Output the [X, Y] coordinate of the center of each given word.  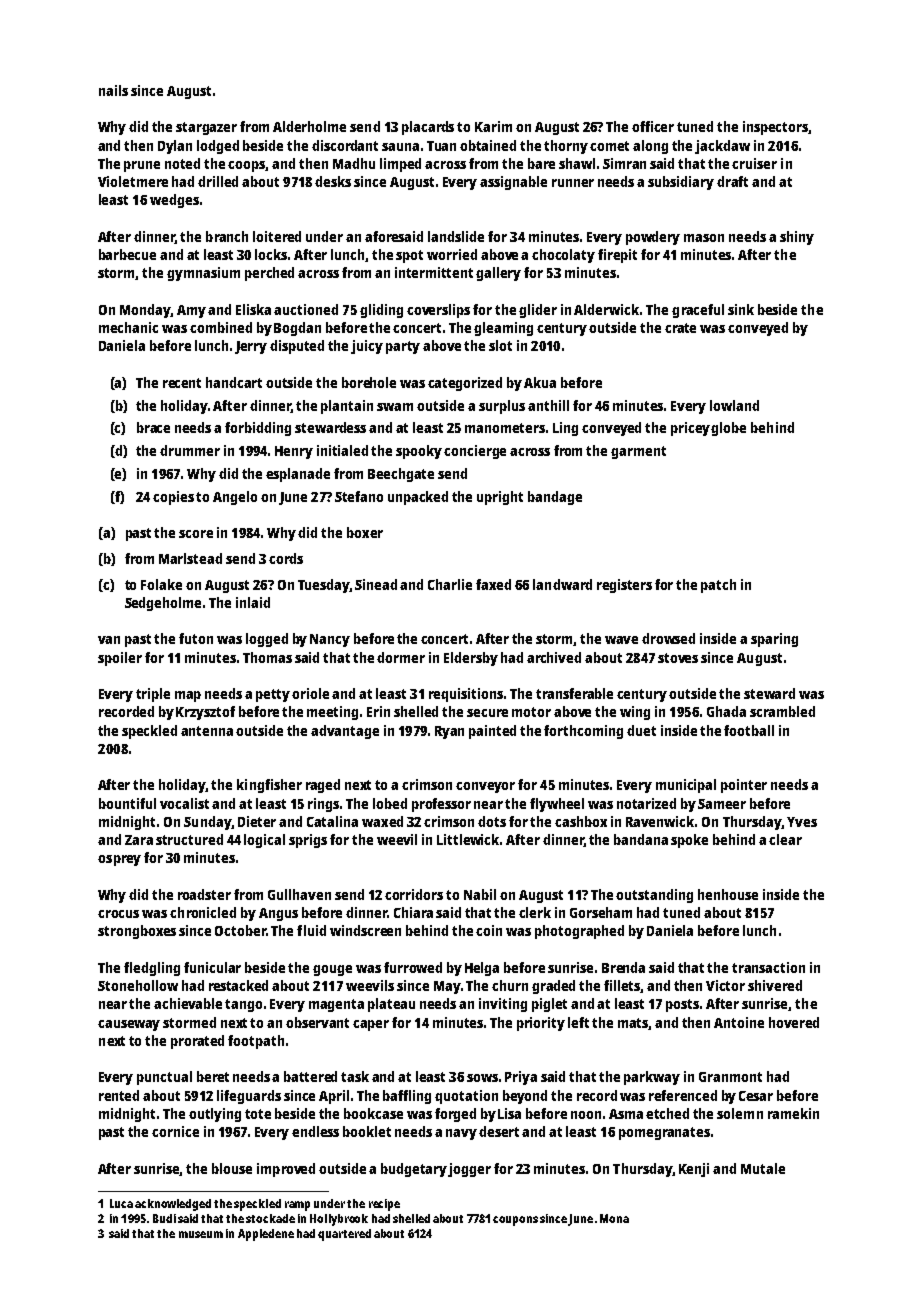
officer [653, 126]
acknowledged [173, 1205]
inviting [503, 1005]
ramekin [793, 1113]
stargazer [206, 128]
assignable [513, 183]
